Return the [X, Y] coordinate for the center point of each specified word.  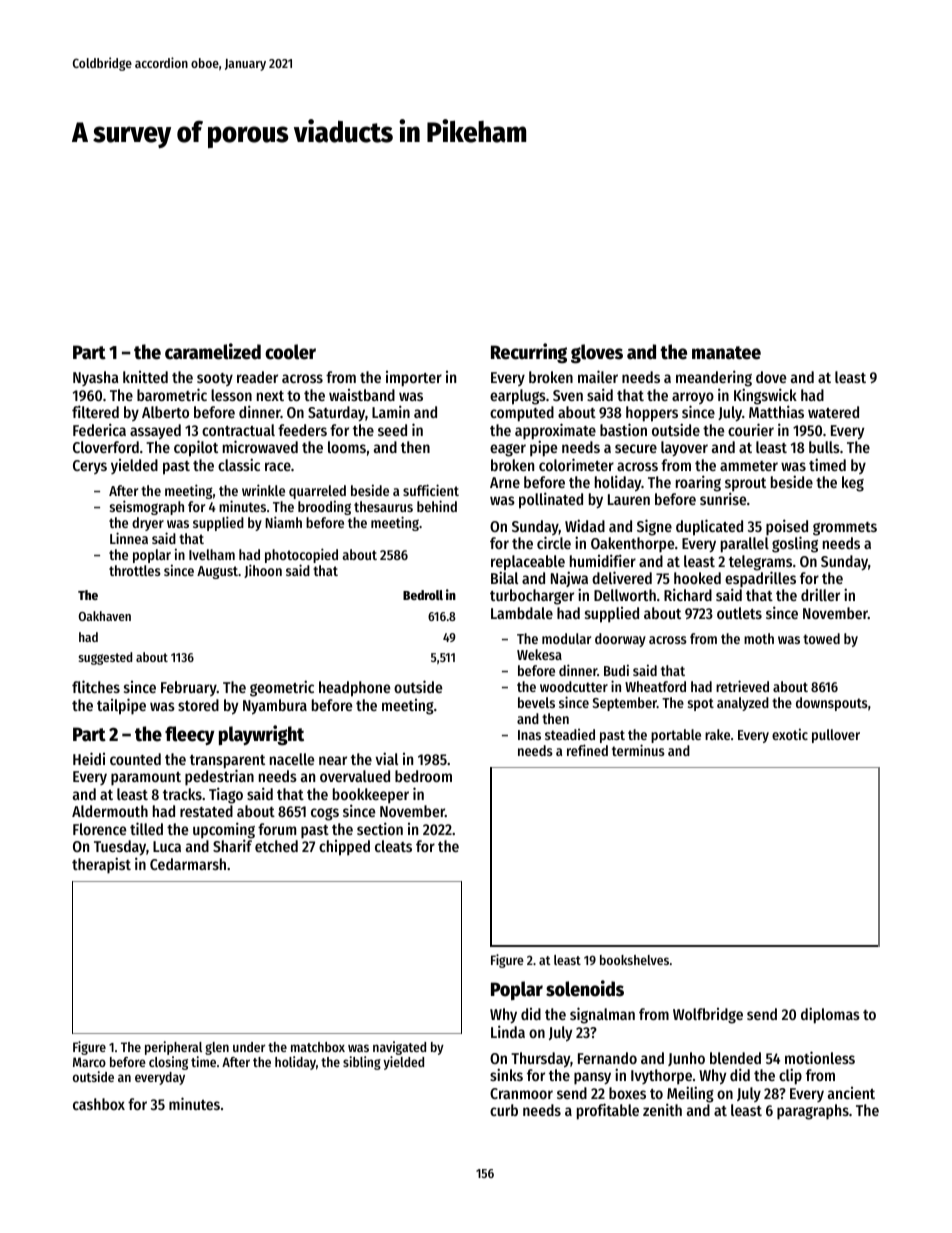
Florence [99, 829]
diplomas [830, 1015]
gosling [795, 544]
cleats [393, 846]
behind [437, 506]
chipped [344, 848]
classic [239, 464]
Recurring [529, 353]
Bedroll [423, 595]
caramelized [213, 351]
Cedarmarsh [188, 864]
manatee [726, 353]
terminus [638, 750]
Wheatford [655, 686]
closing [168, 1063]
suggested [105, 658]
